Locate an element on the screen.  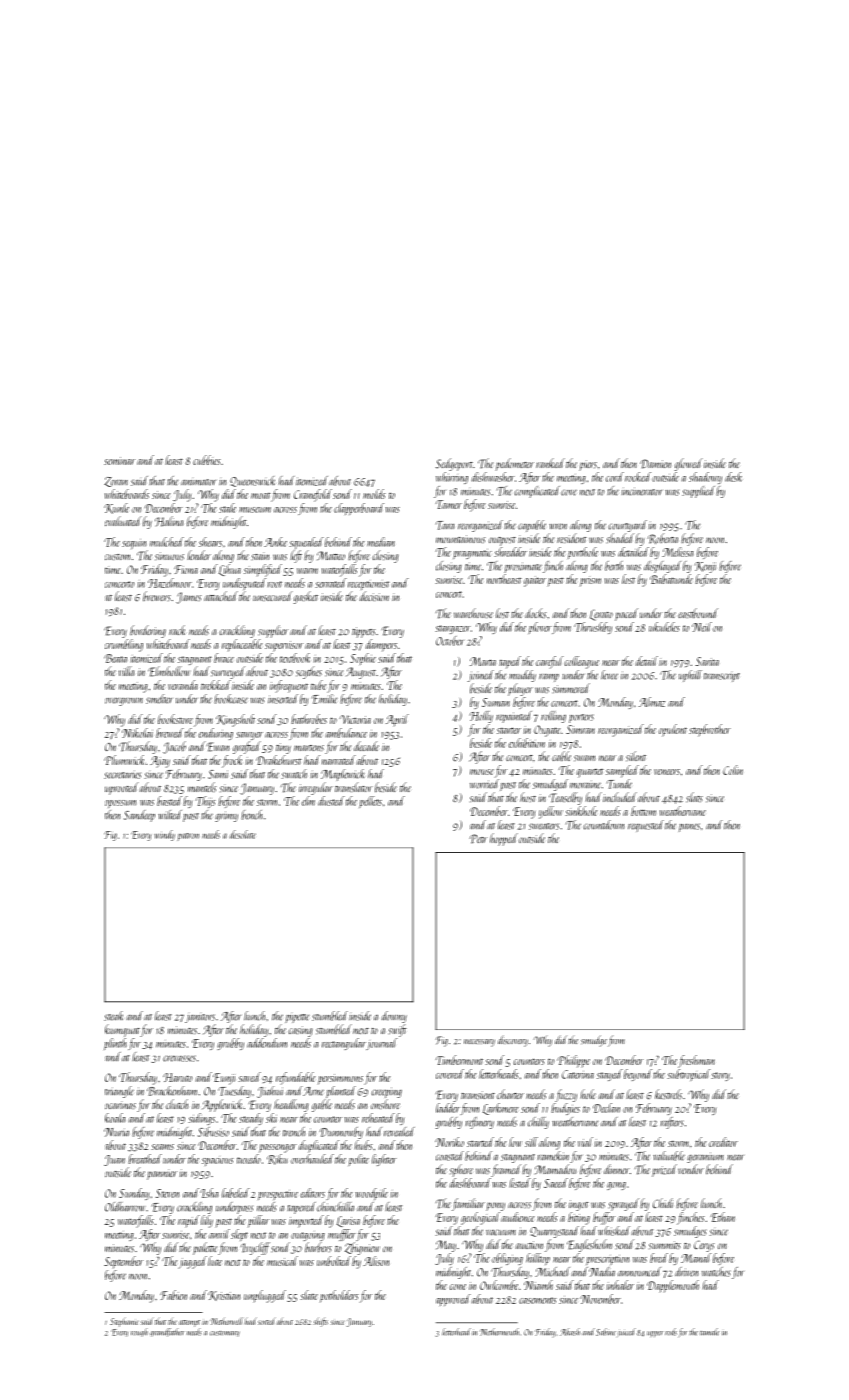
onshore is located at coordinates (385, 1104).
